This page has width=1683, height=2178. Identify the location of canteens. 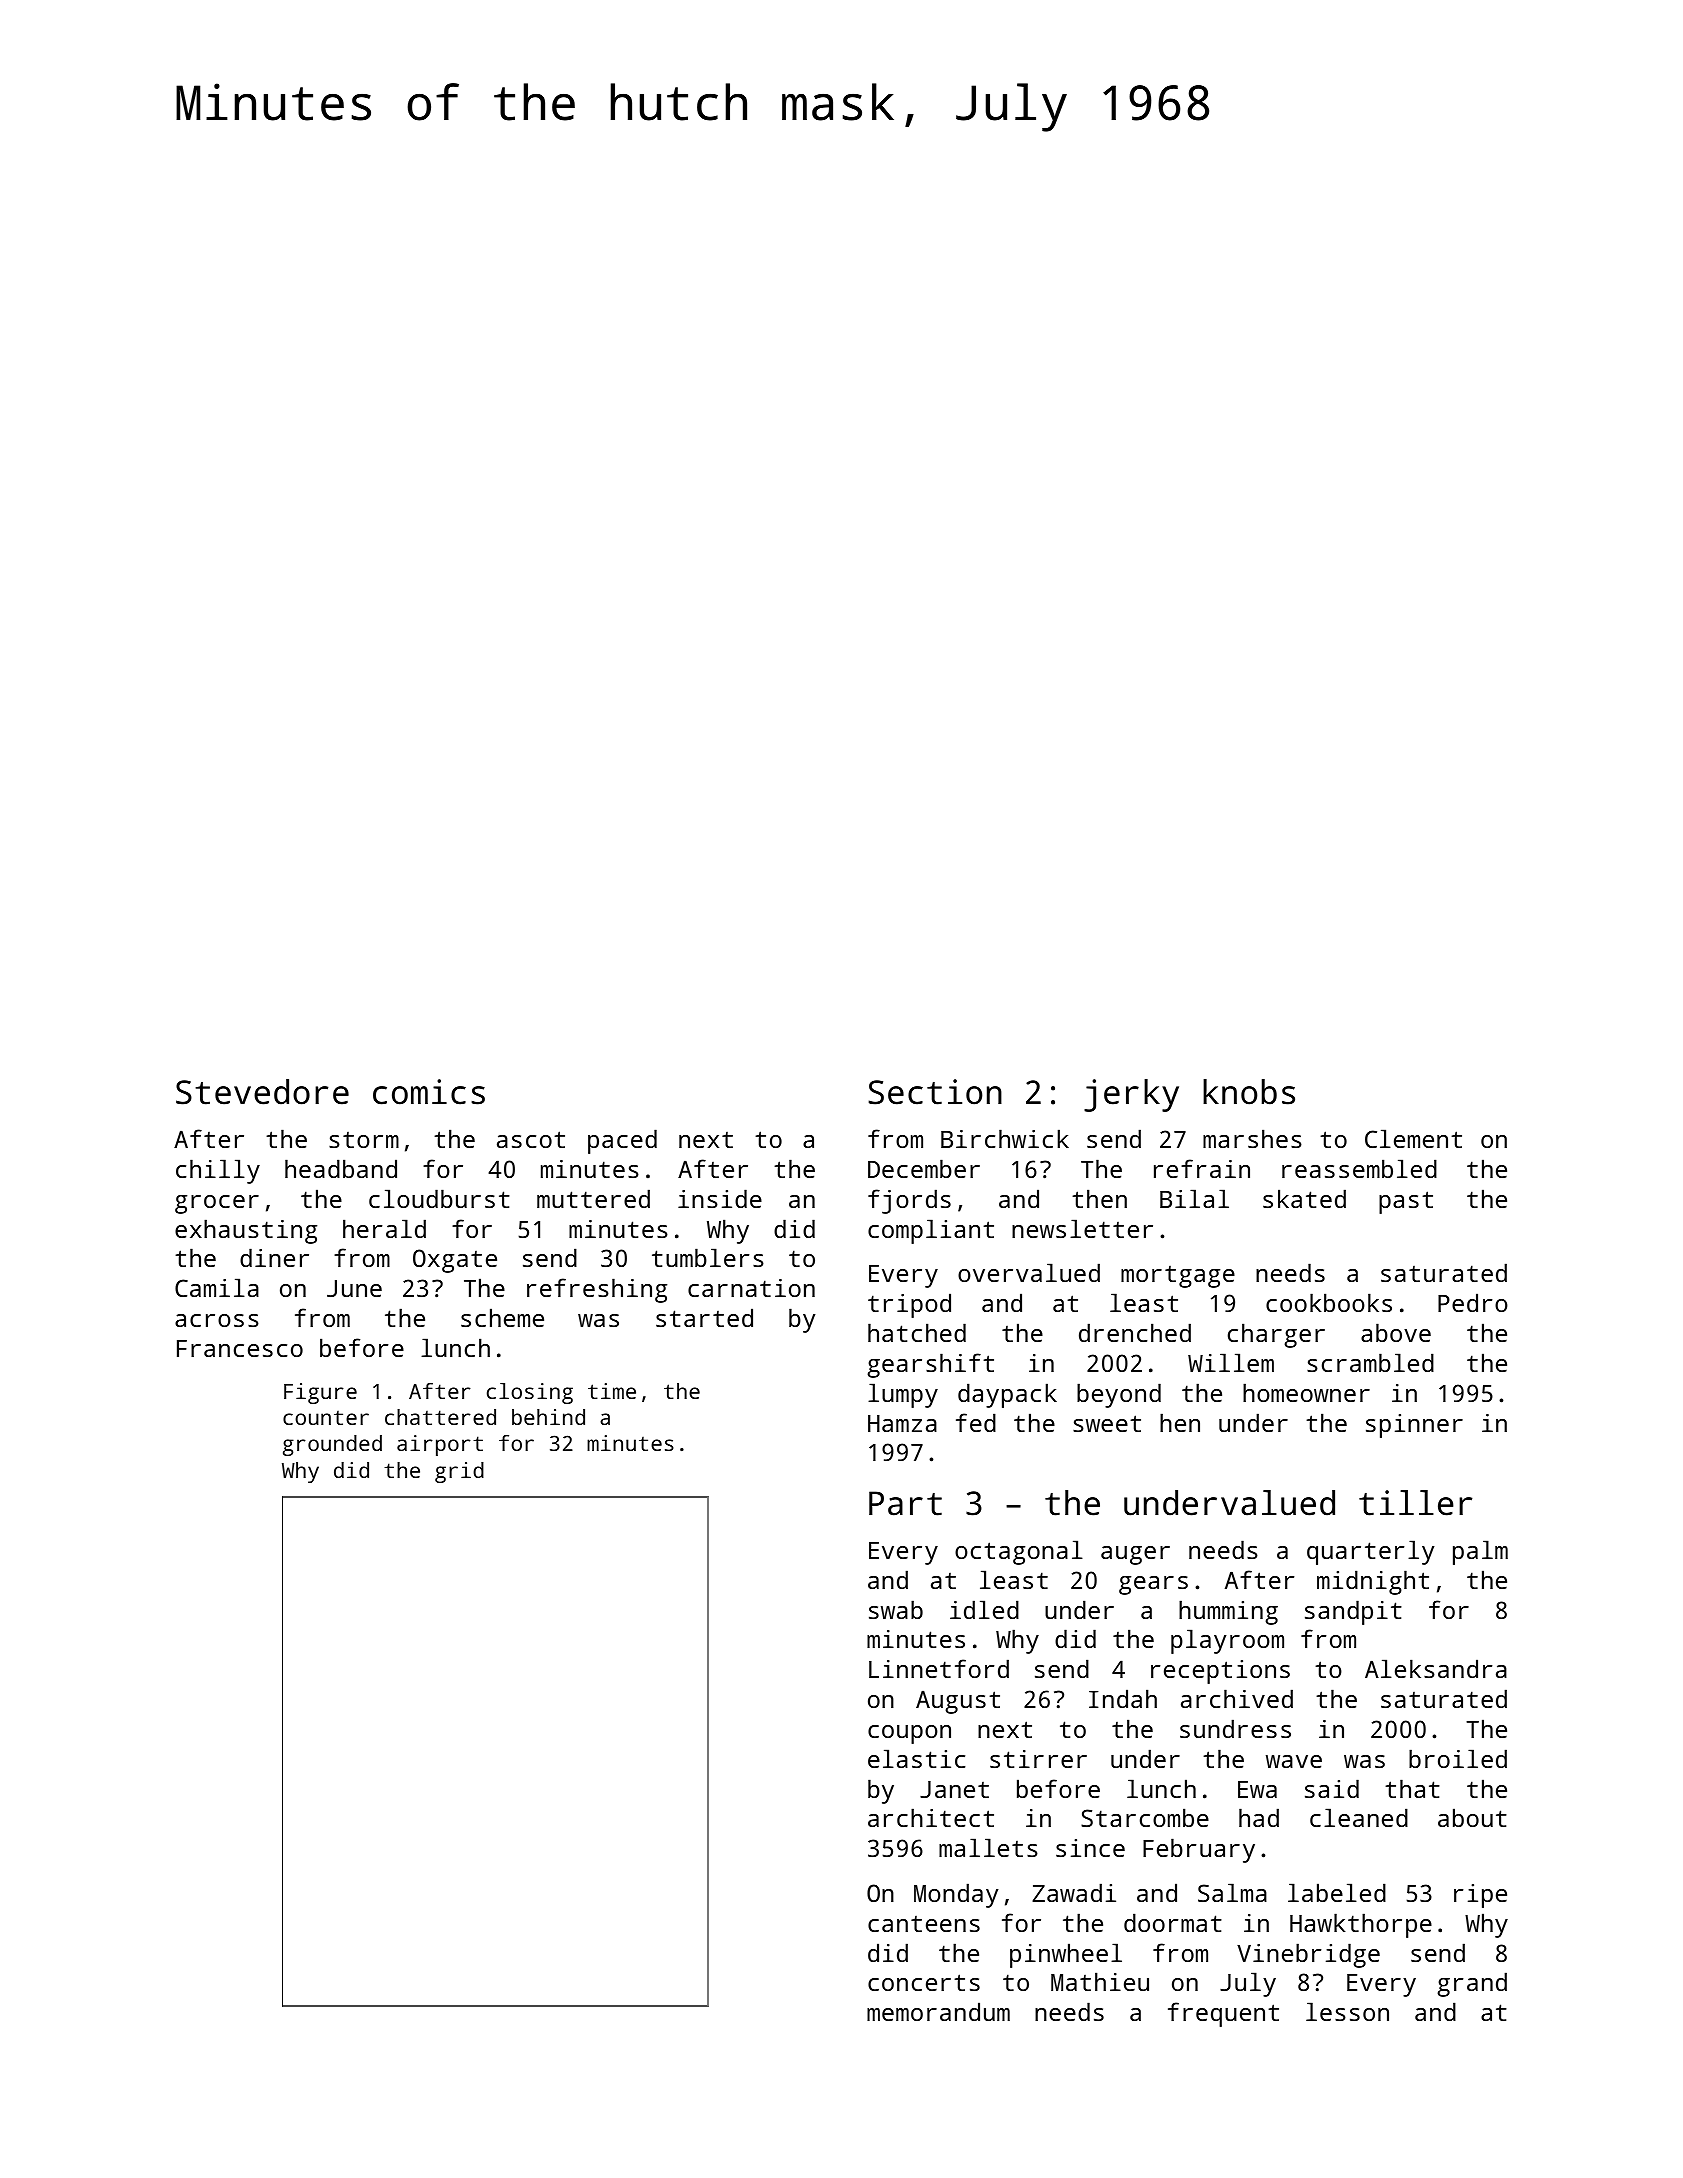
(924, 1924).
